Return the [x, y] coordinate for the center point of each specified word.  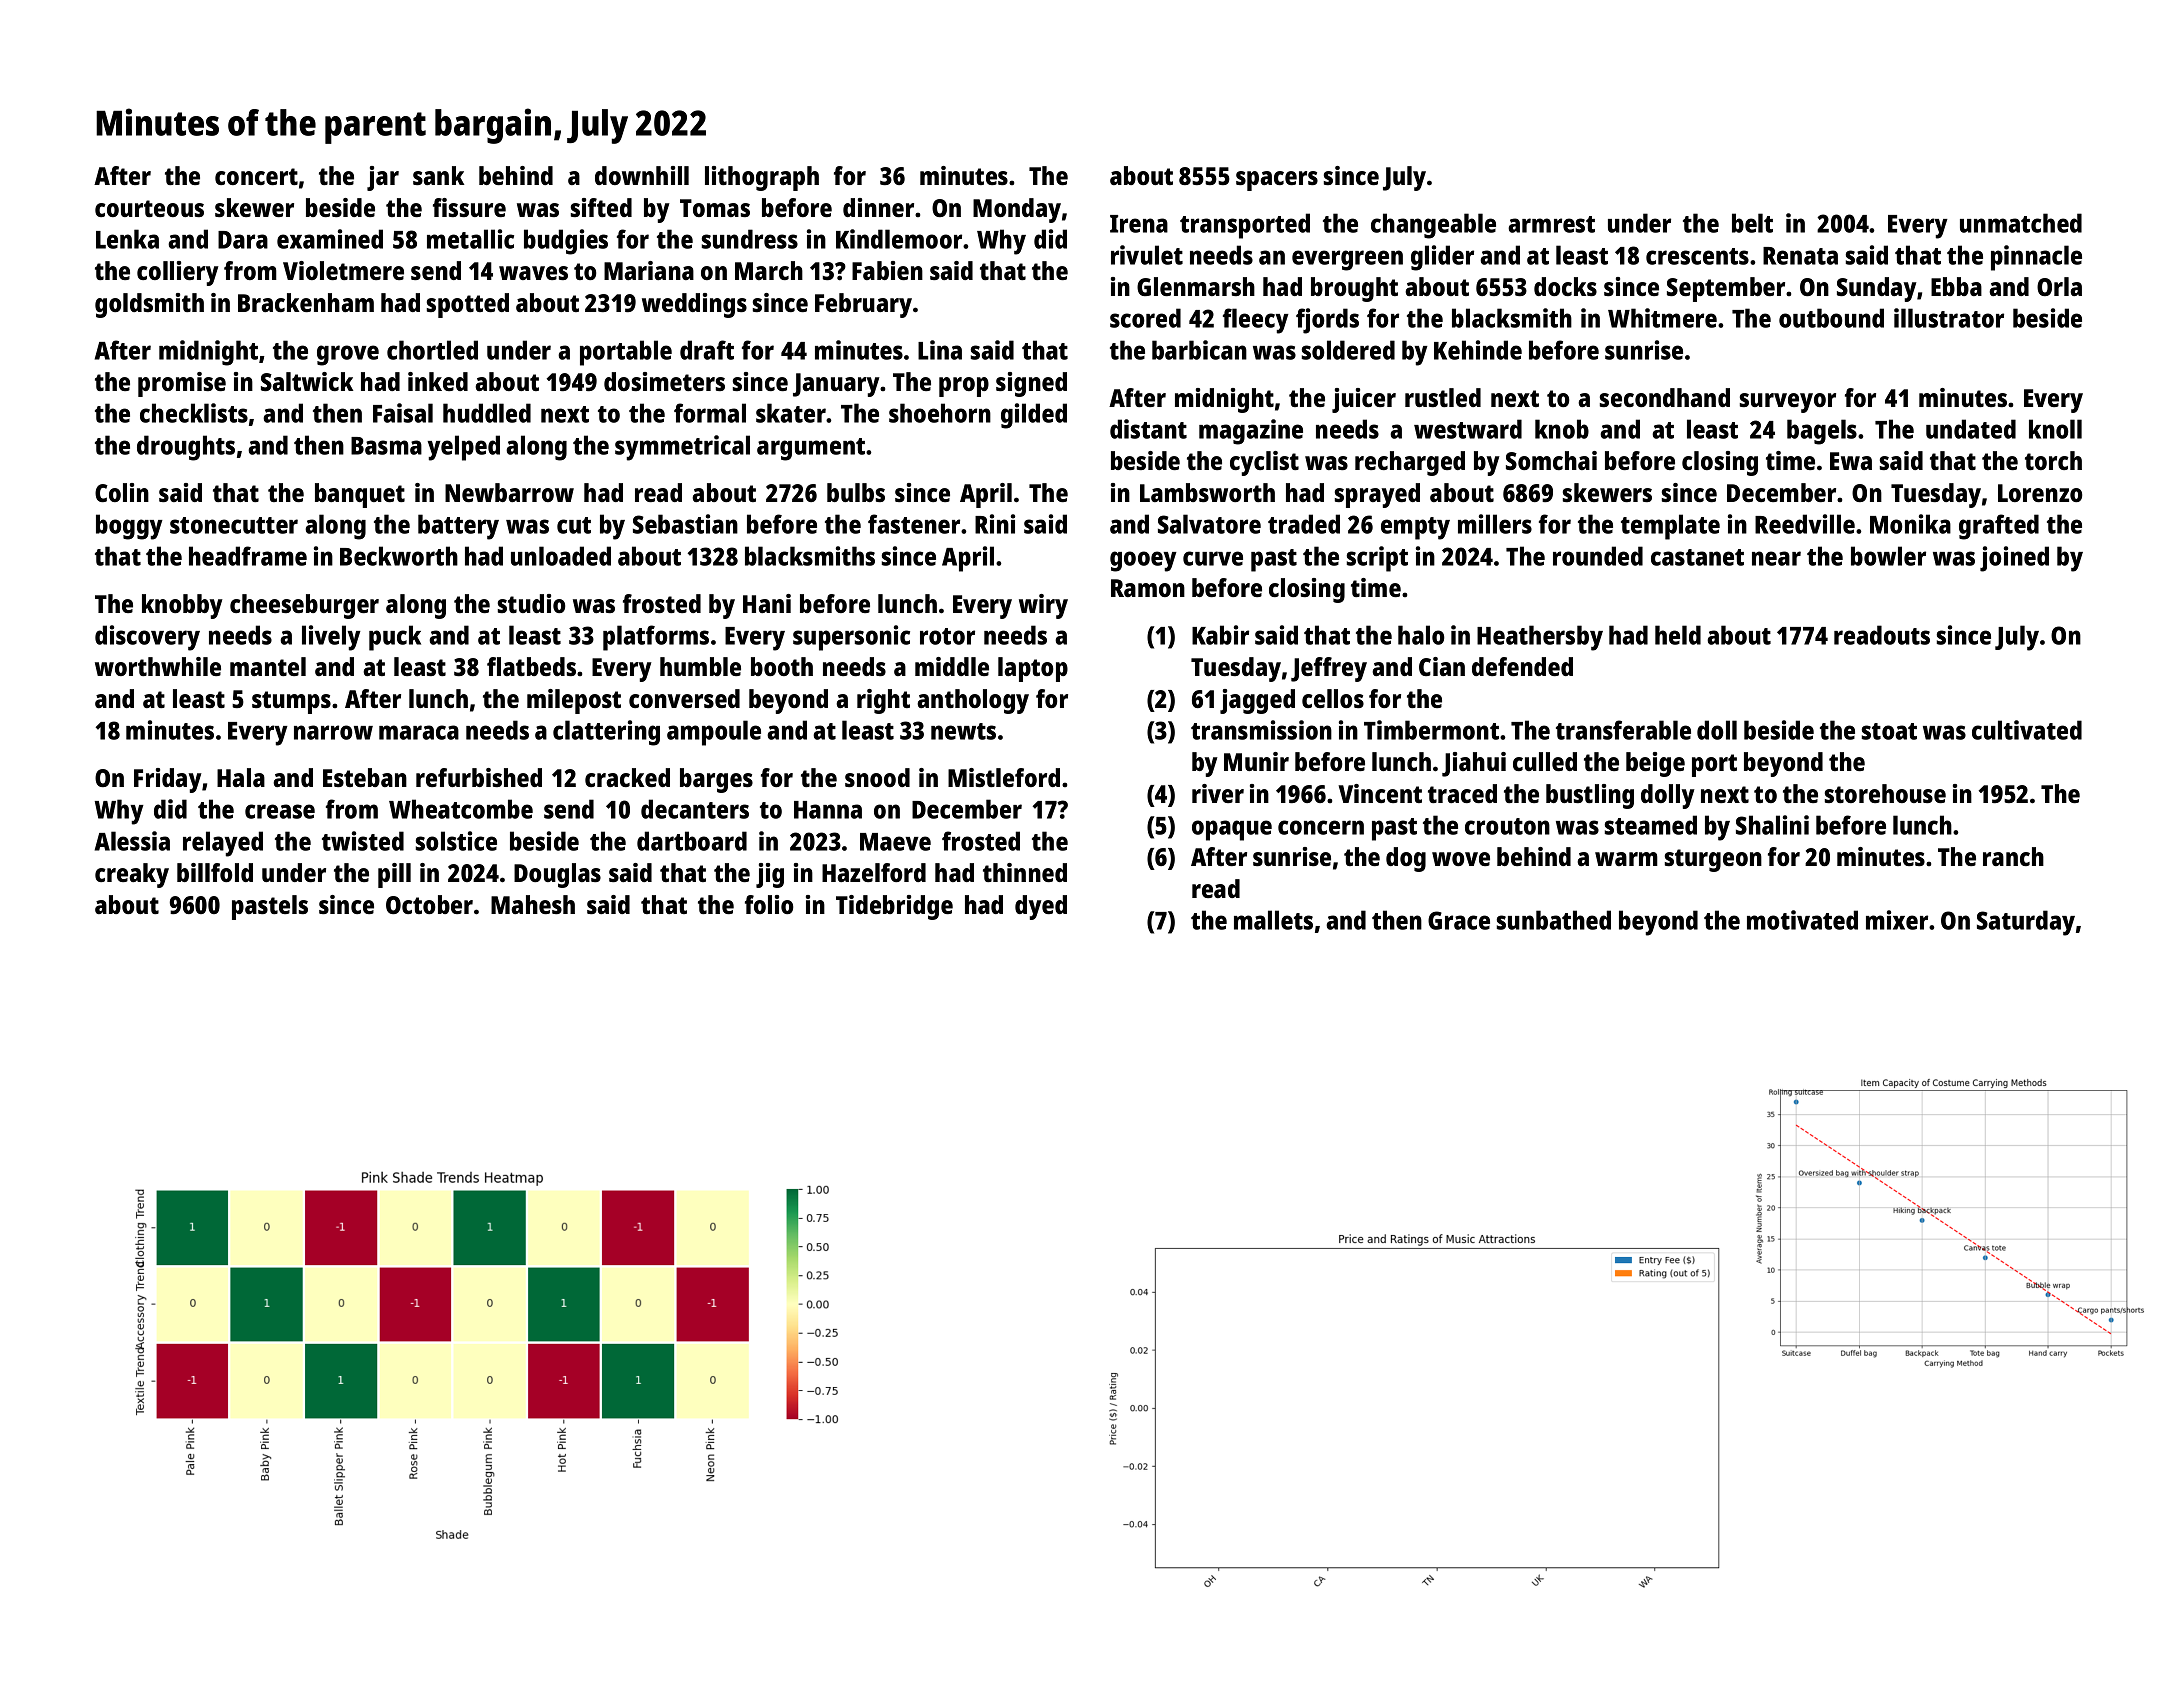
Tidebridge [894, 907]
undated [1971, 429]
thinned [1025, 872]
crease [280, 811]
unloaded [561, 556]
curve [1213, 558]
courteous [149, 208]
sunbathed [1554, 920]
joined [2014, 559]
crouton [1507, 826]
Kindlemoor [899, 239]
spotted [468, 305]
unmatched [2021, 223]
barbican [1199, 350]
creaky [132, 875]
